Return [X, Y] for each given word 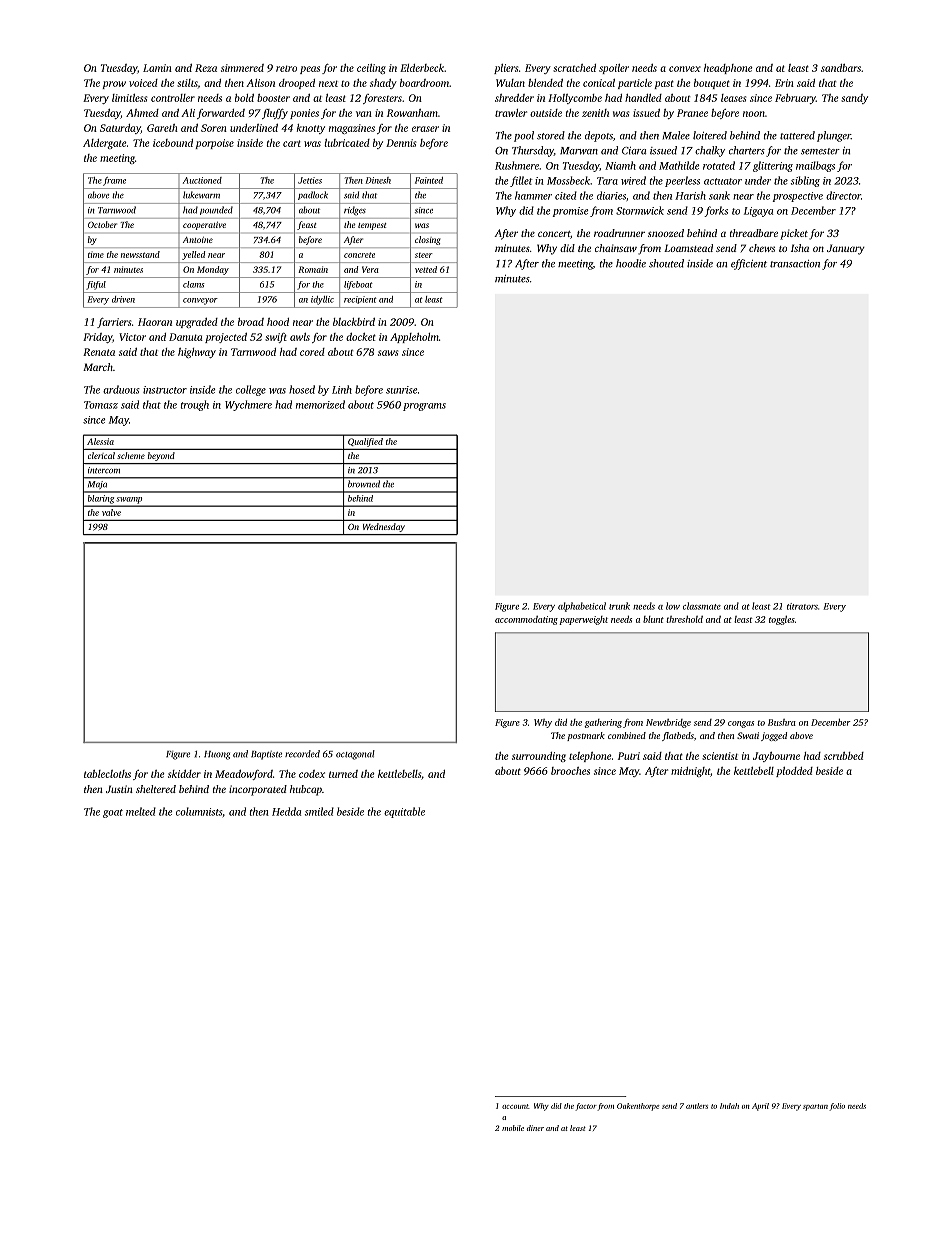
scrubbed [844, 756]
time [96, 254]
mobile [513, 1128]
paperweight [583, 620]
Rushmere [517, 165]
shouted [666, 263]
